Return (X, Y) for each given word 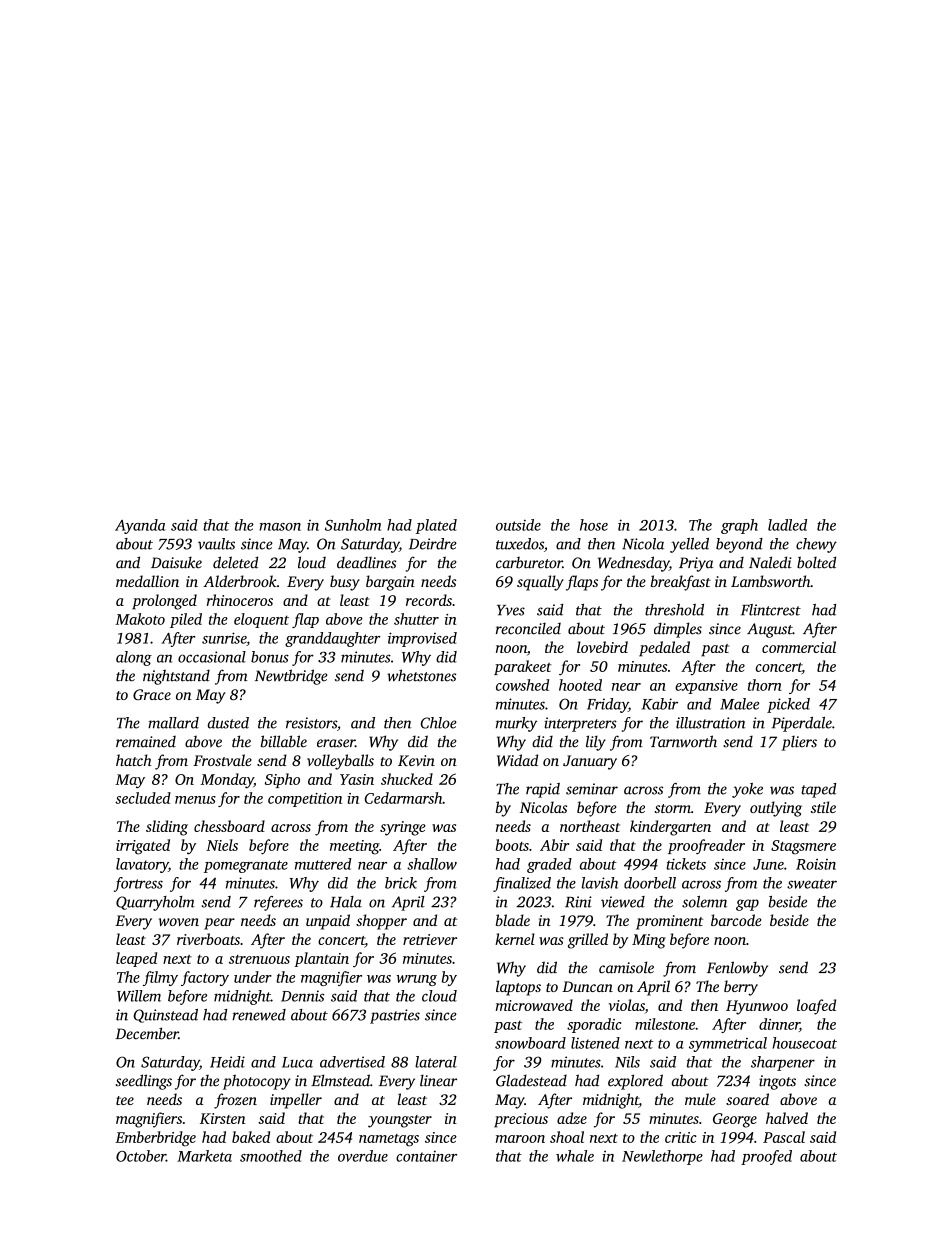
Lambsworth (770, 581)
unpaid (328, 922)
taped (818, 790)
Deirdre (433, 544)
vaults (216, 544)
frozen (235, 1101)
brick (401, 883)
